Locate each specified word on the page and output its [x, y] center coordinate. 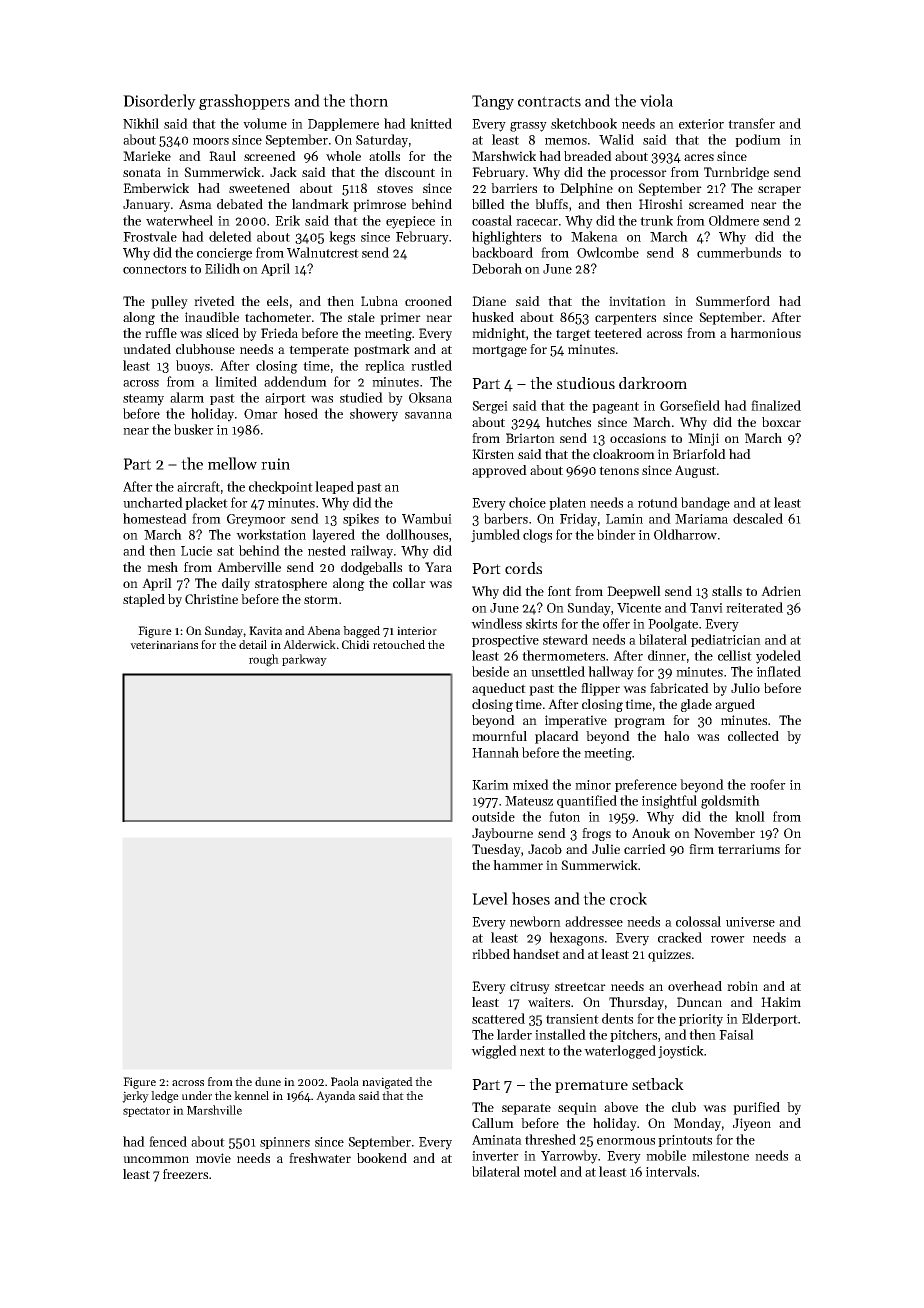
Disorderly [159, 102]
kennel [251, 1095]
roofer [768, 784]
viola [656, 100]
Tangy [493, 102]
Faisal [736, 1034]
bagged [361, 632]
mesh [162, 567]
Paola [345, 1081]
